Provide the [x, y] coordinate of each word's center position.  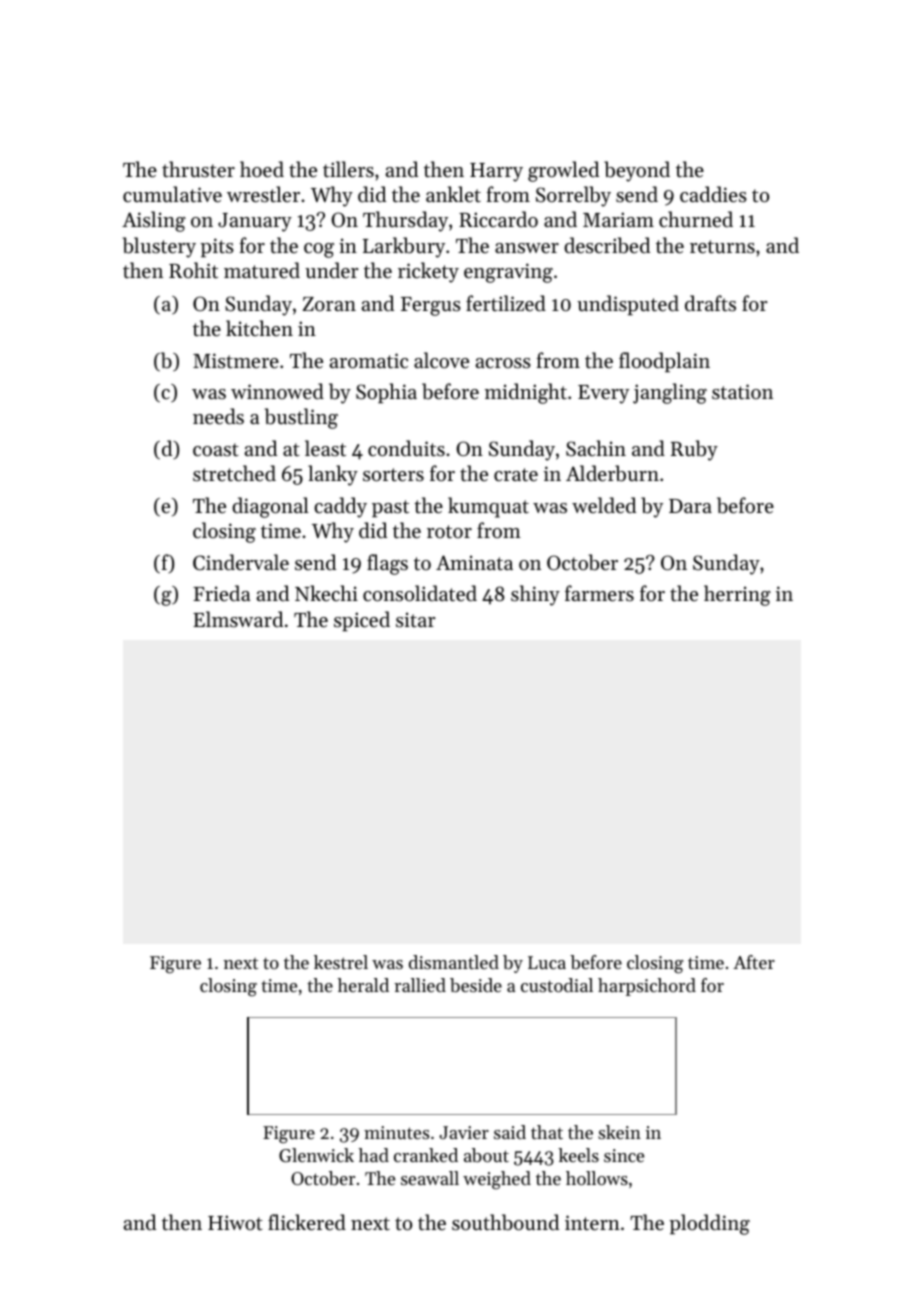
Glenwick [316, 1155]
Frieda [221, 593]
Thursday [405, 221]
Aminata [474, 563]
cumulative [172, 194]
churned [696, 219]
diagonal [270, 507]
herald [363, 985]
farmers [599, 593]
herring [737, 595]
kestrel [341, 962]
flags [387, 564]
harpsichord [647, 987]
